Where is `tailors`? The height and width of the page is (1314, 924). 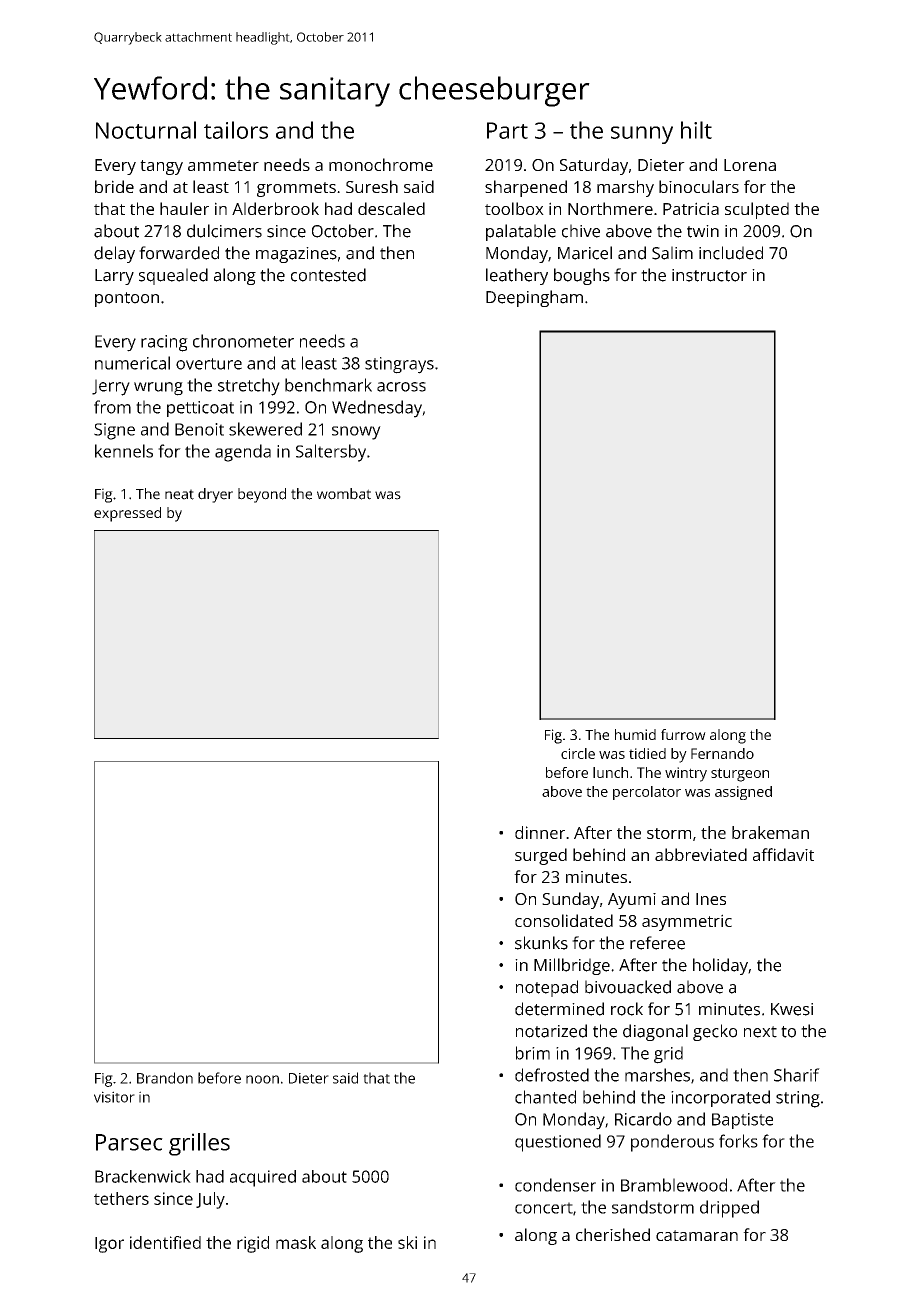 tailors is located at coordinates (236, 130).
